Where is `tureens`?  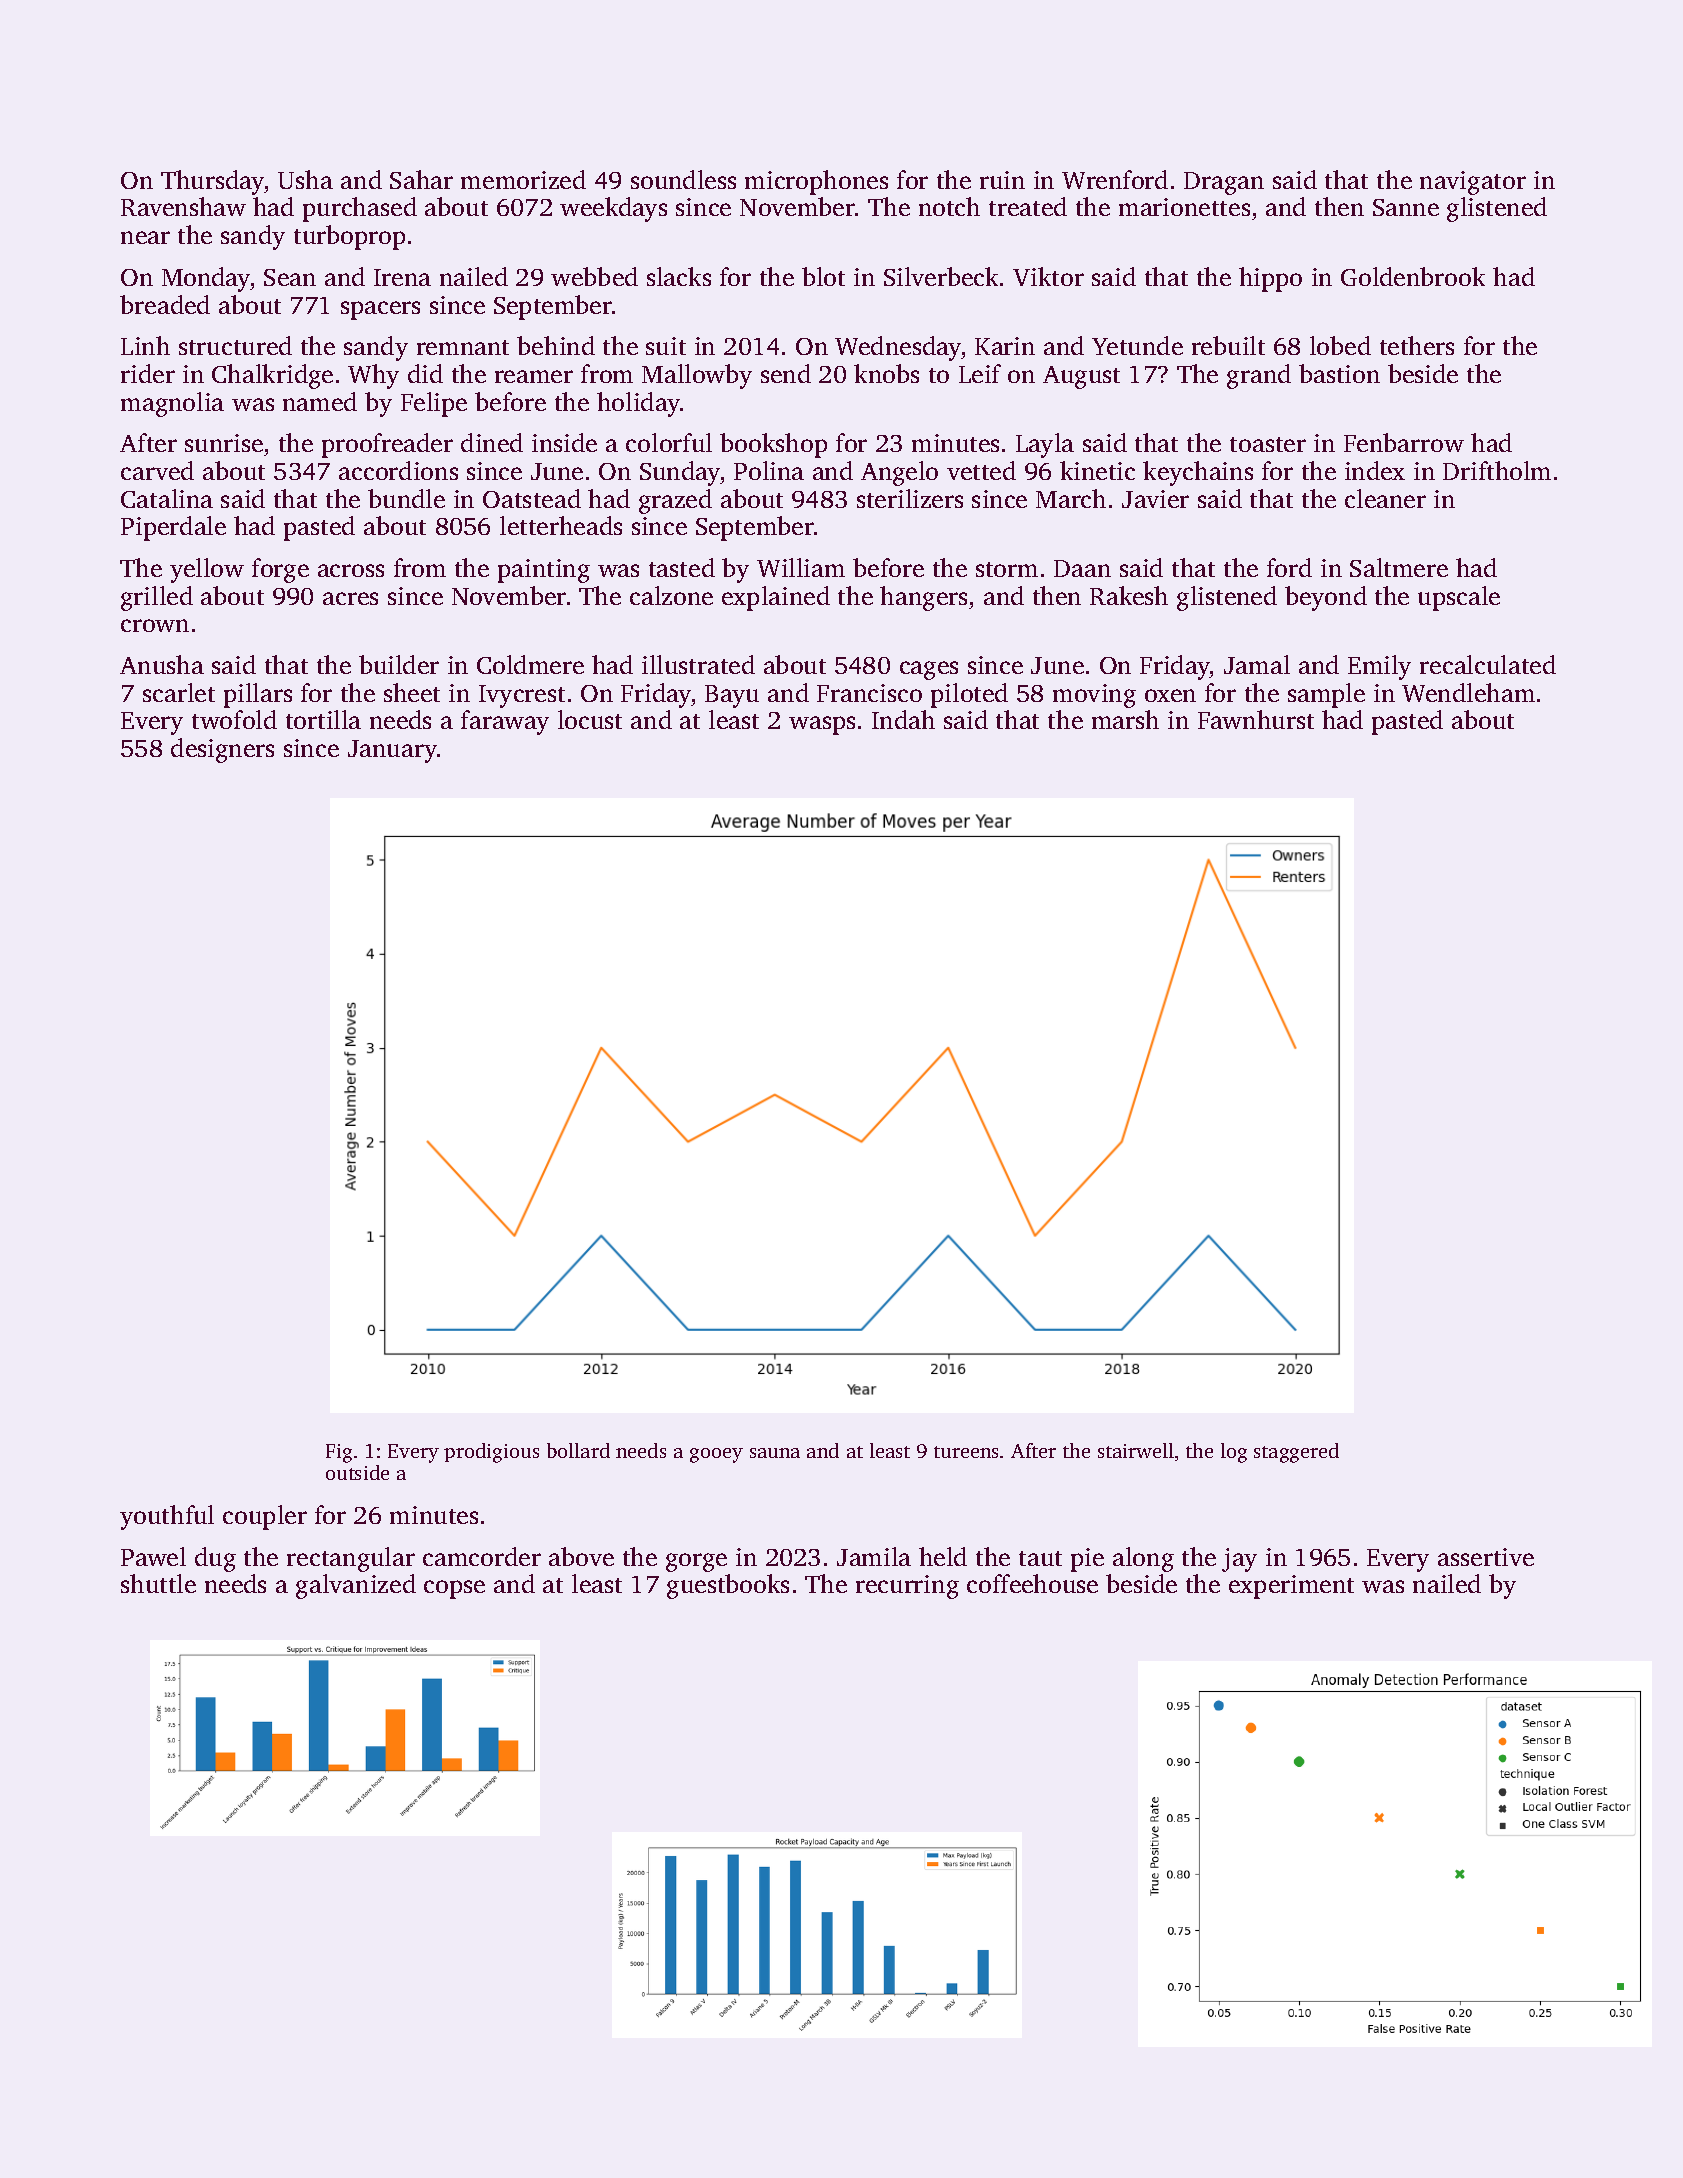
tureens is located at coordinates (966, 1452).
